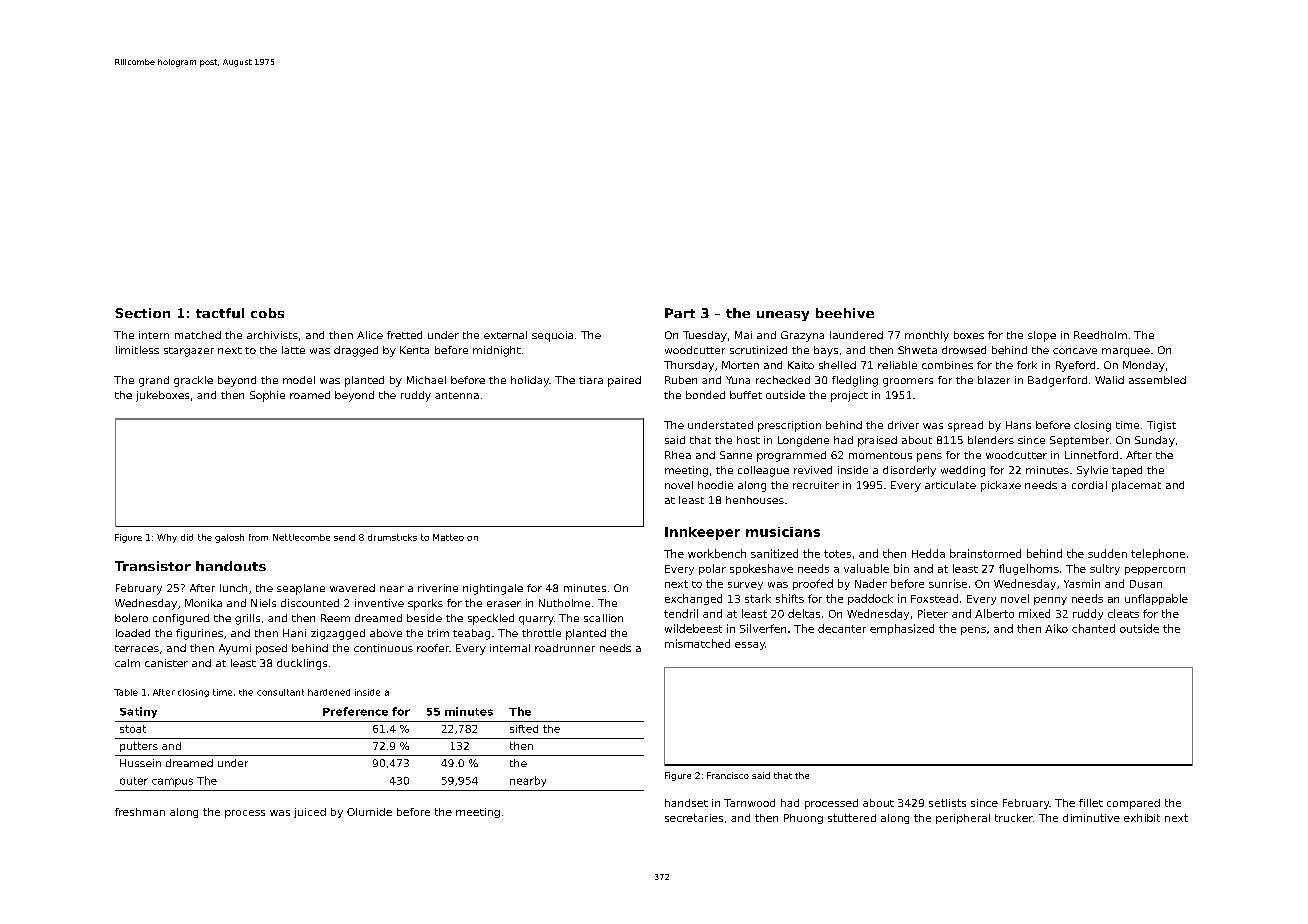  Describe the element at coordinates (310, 813) in the screenshot. I see `juiced` at that location.
